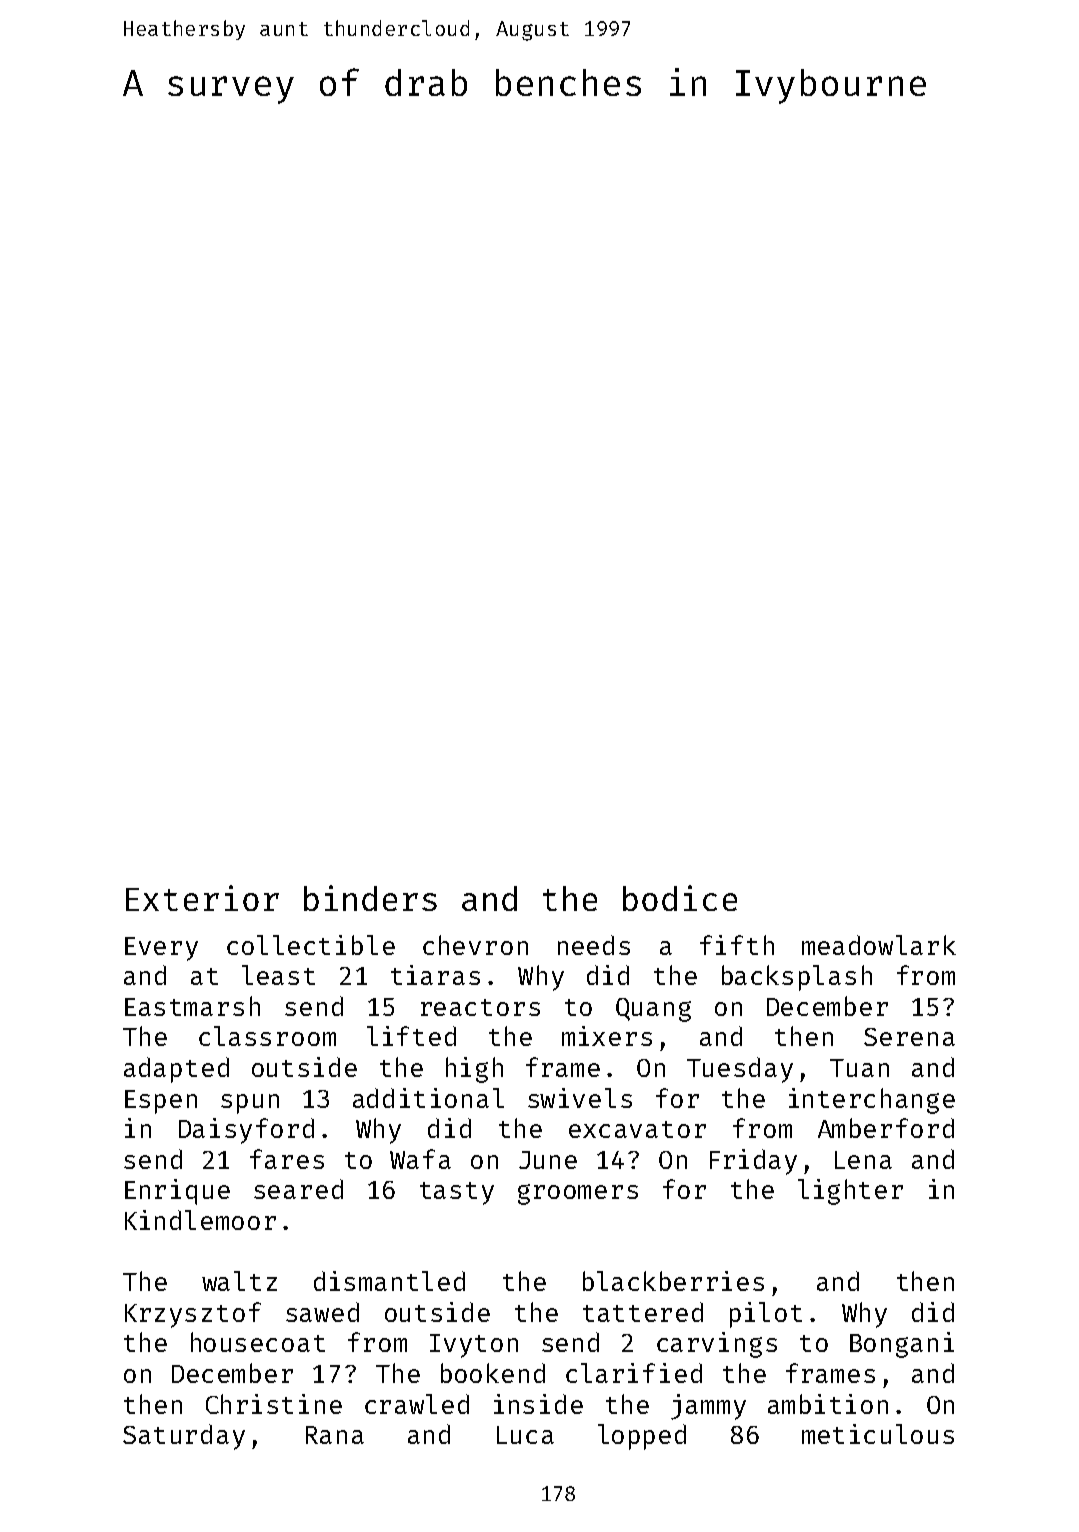  I want to click on groomers, so click(578, 1194).
